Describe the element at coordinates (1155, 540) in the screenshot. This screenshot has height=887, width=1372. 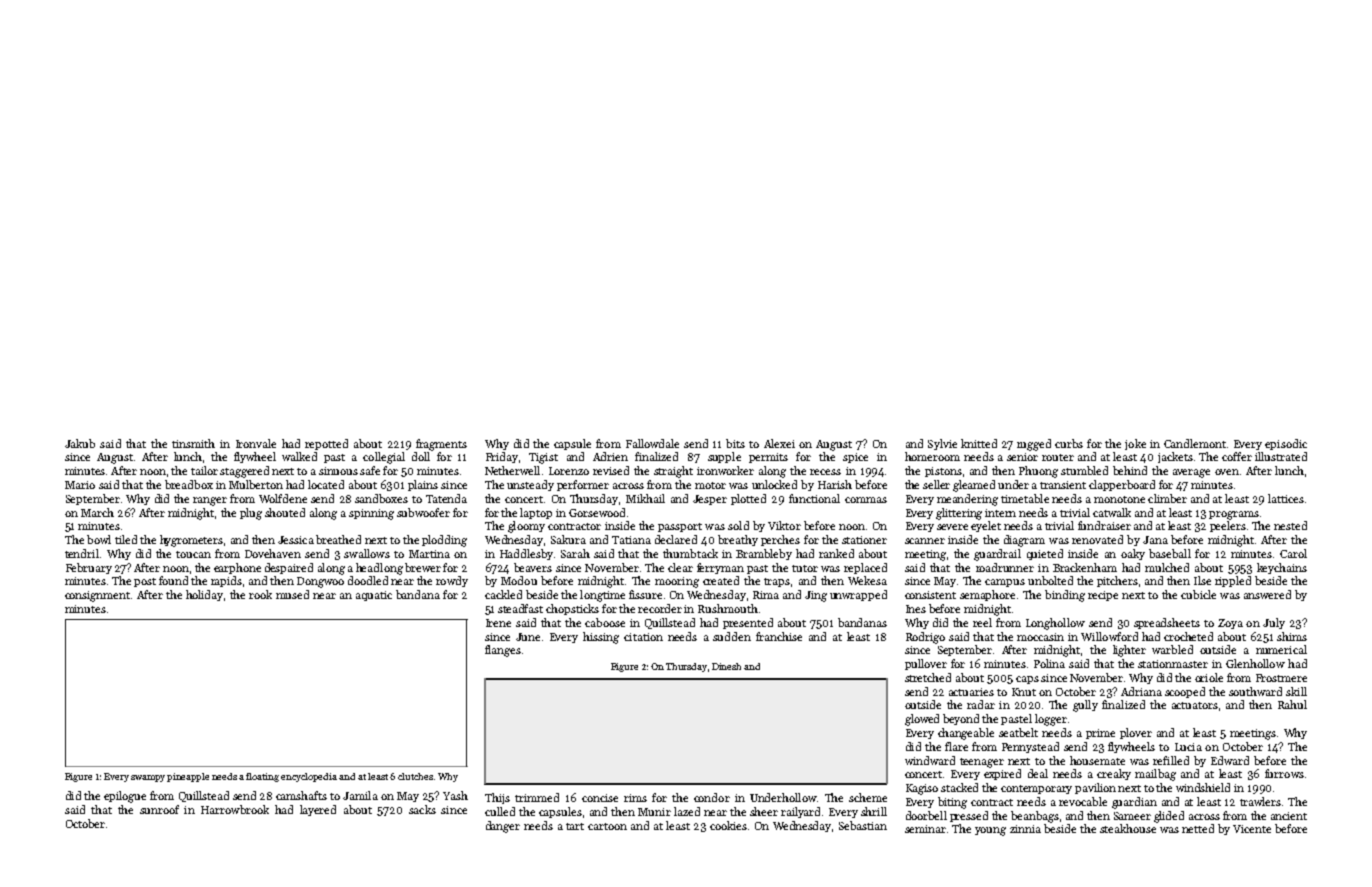
I see `Jana` at that location.
